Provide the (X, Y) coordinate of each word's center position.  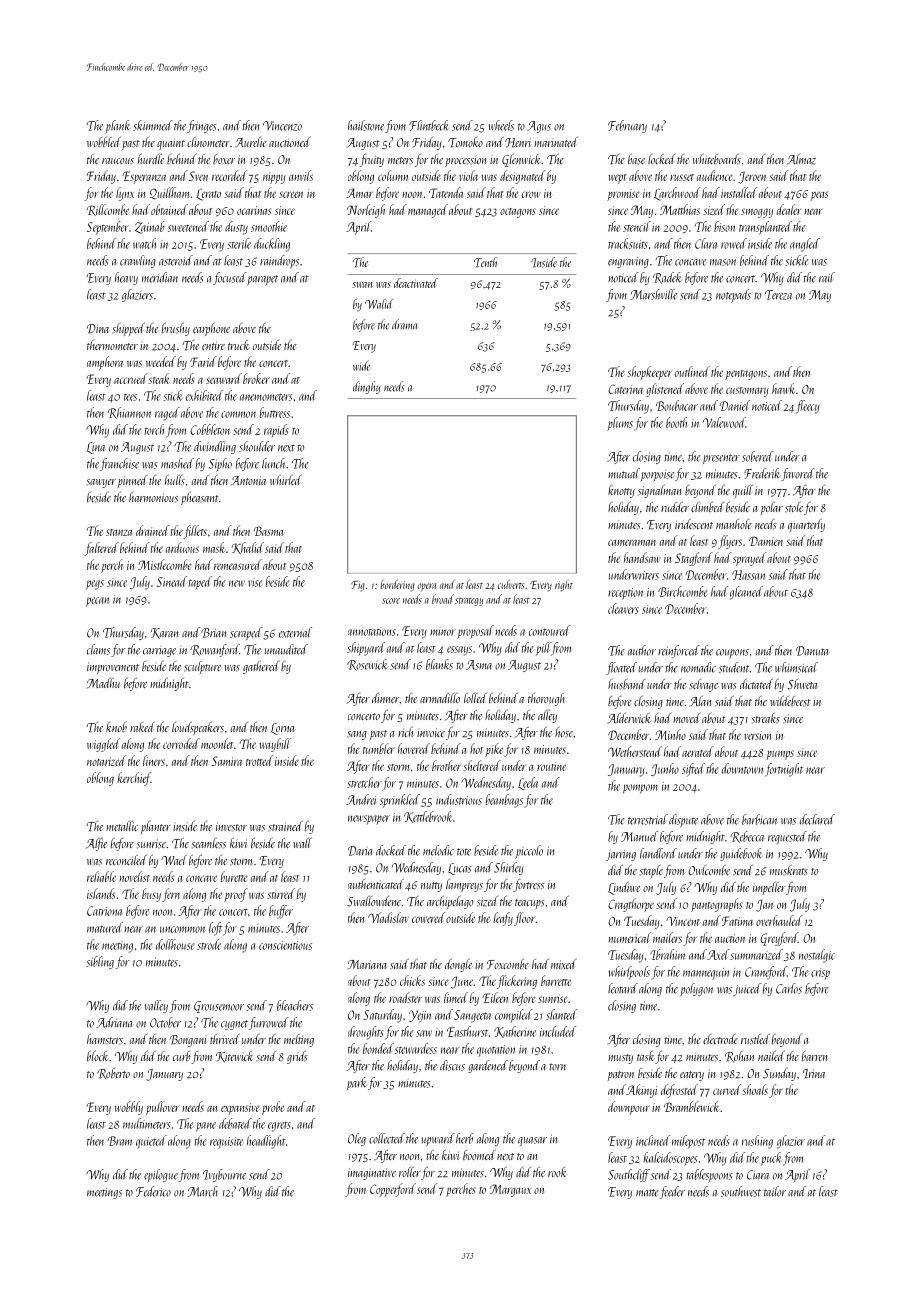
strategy (469, 602)
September (108, 228)
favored (798, 474)
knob (116, 727)
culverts (511, 584)
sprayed (749, 559)
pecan (97, 602)
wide (361, 366)
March (203, 1191)
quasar (532, 1141)
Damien (766, 541)
